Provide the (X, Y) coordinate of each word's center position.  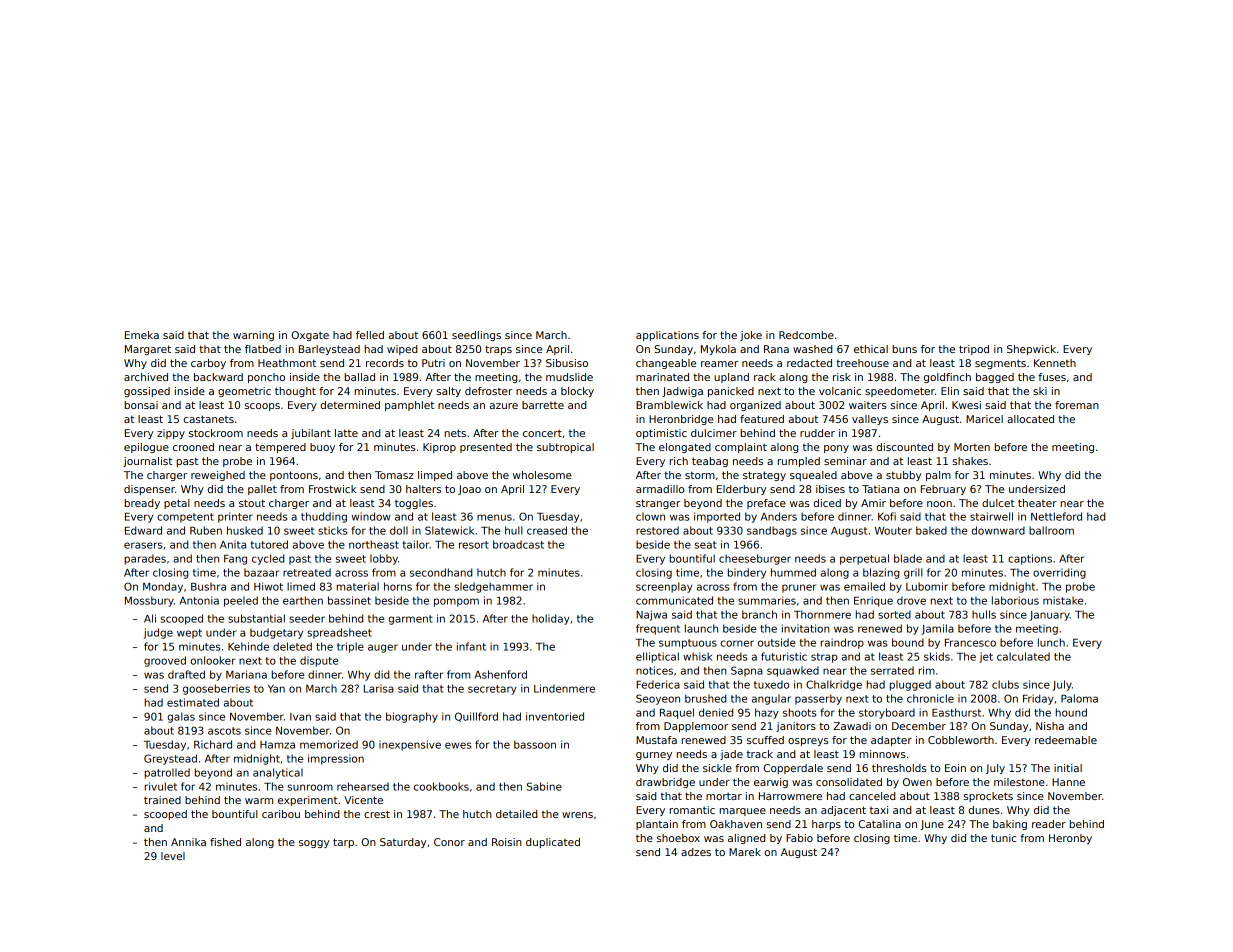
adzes (696, 852)
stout (252, 503)
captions (1030, 559)
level (173, 856)
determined (350, 405)
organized (755, 406)
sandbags (772, 531)
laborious (1015, 600)
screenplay (664, 587)
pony (836, 449)
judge (158, 633)
